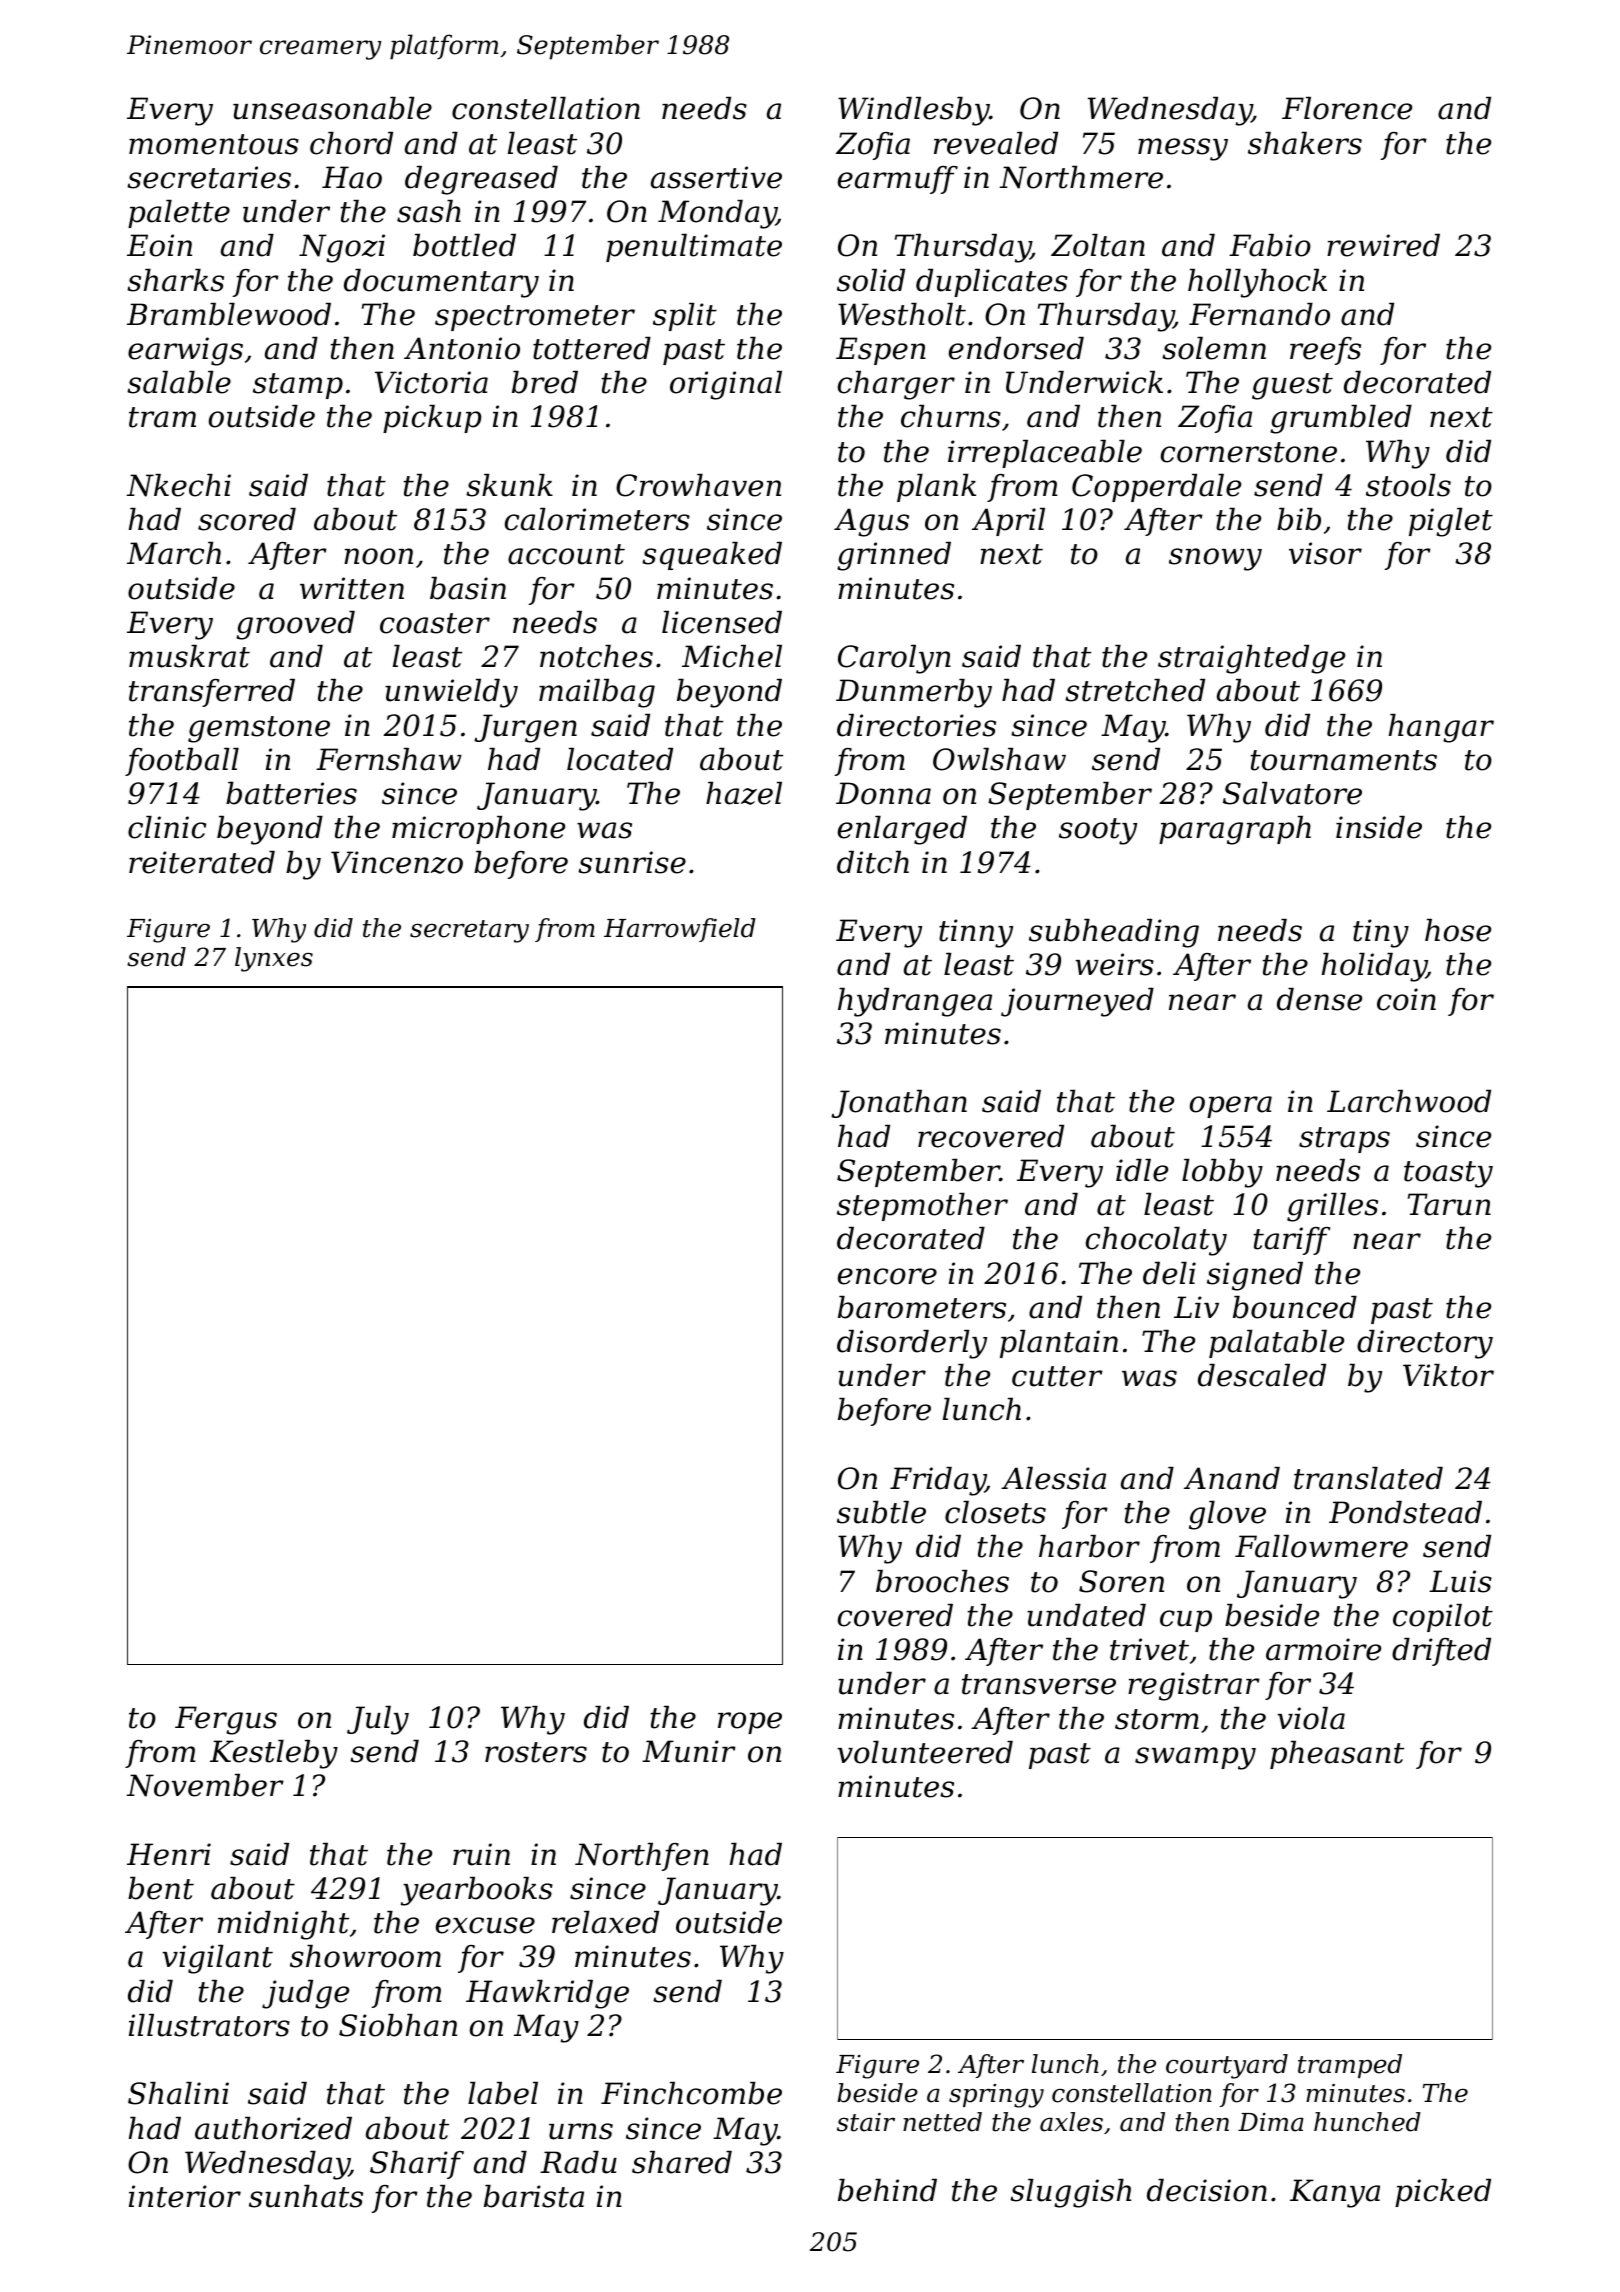  I want to click on brooches, so click(942, 1581).
